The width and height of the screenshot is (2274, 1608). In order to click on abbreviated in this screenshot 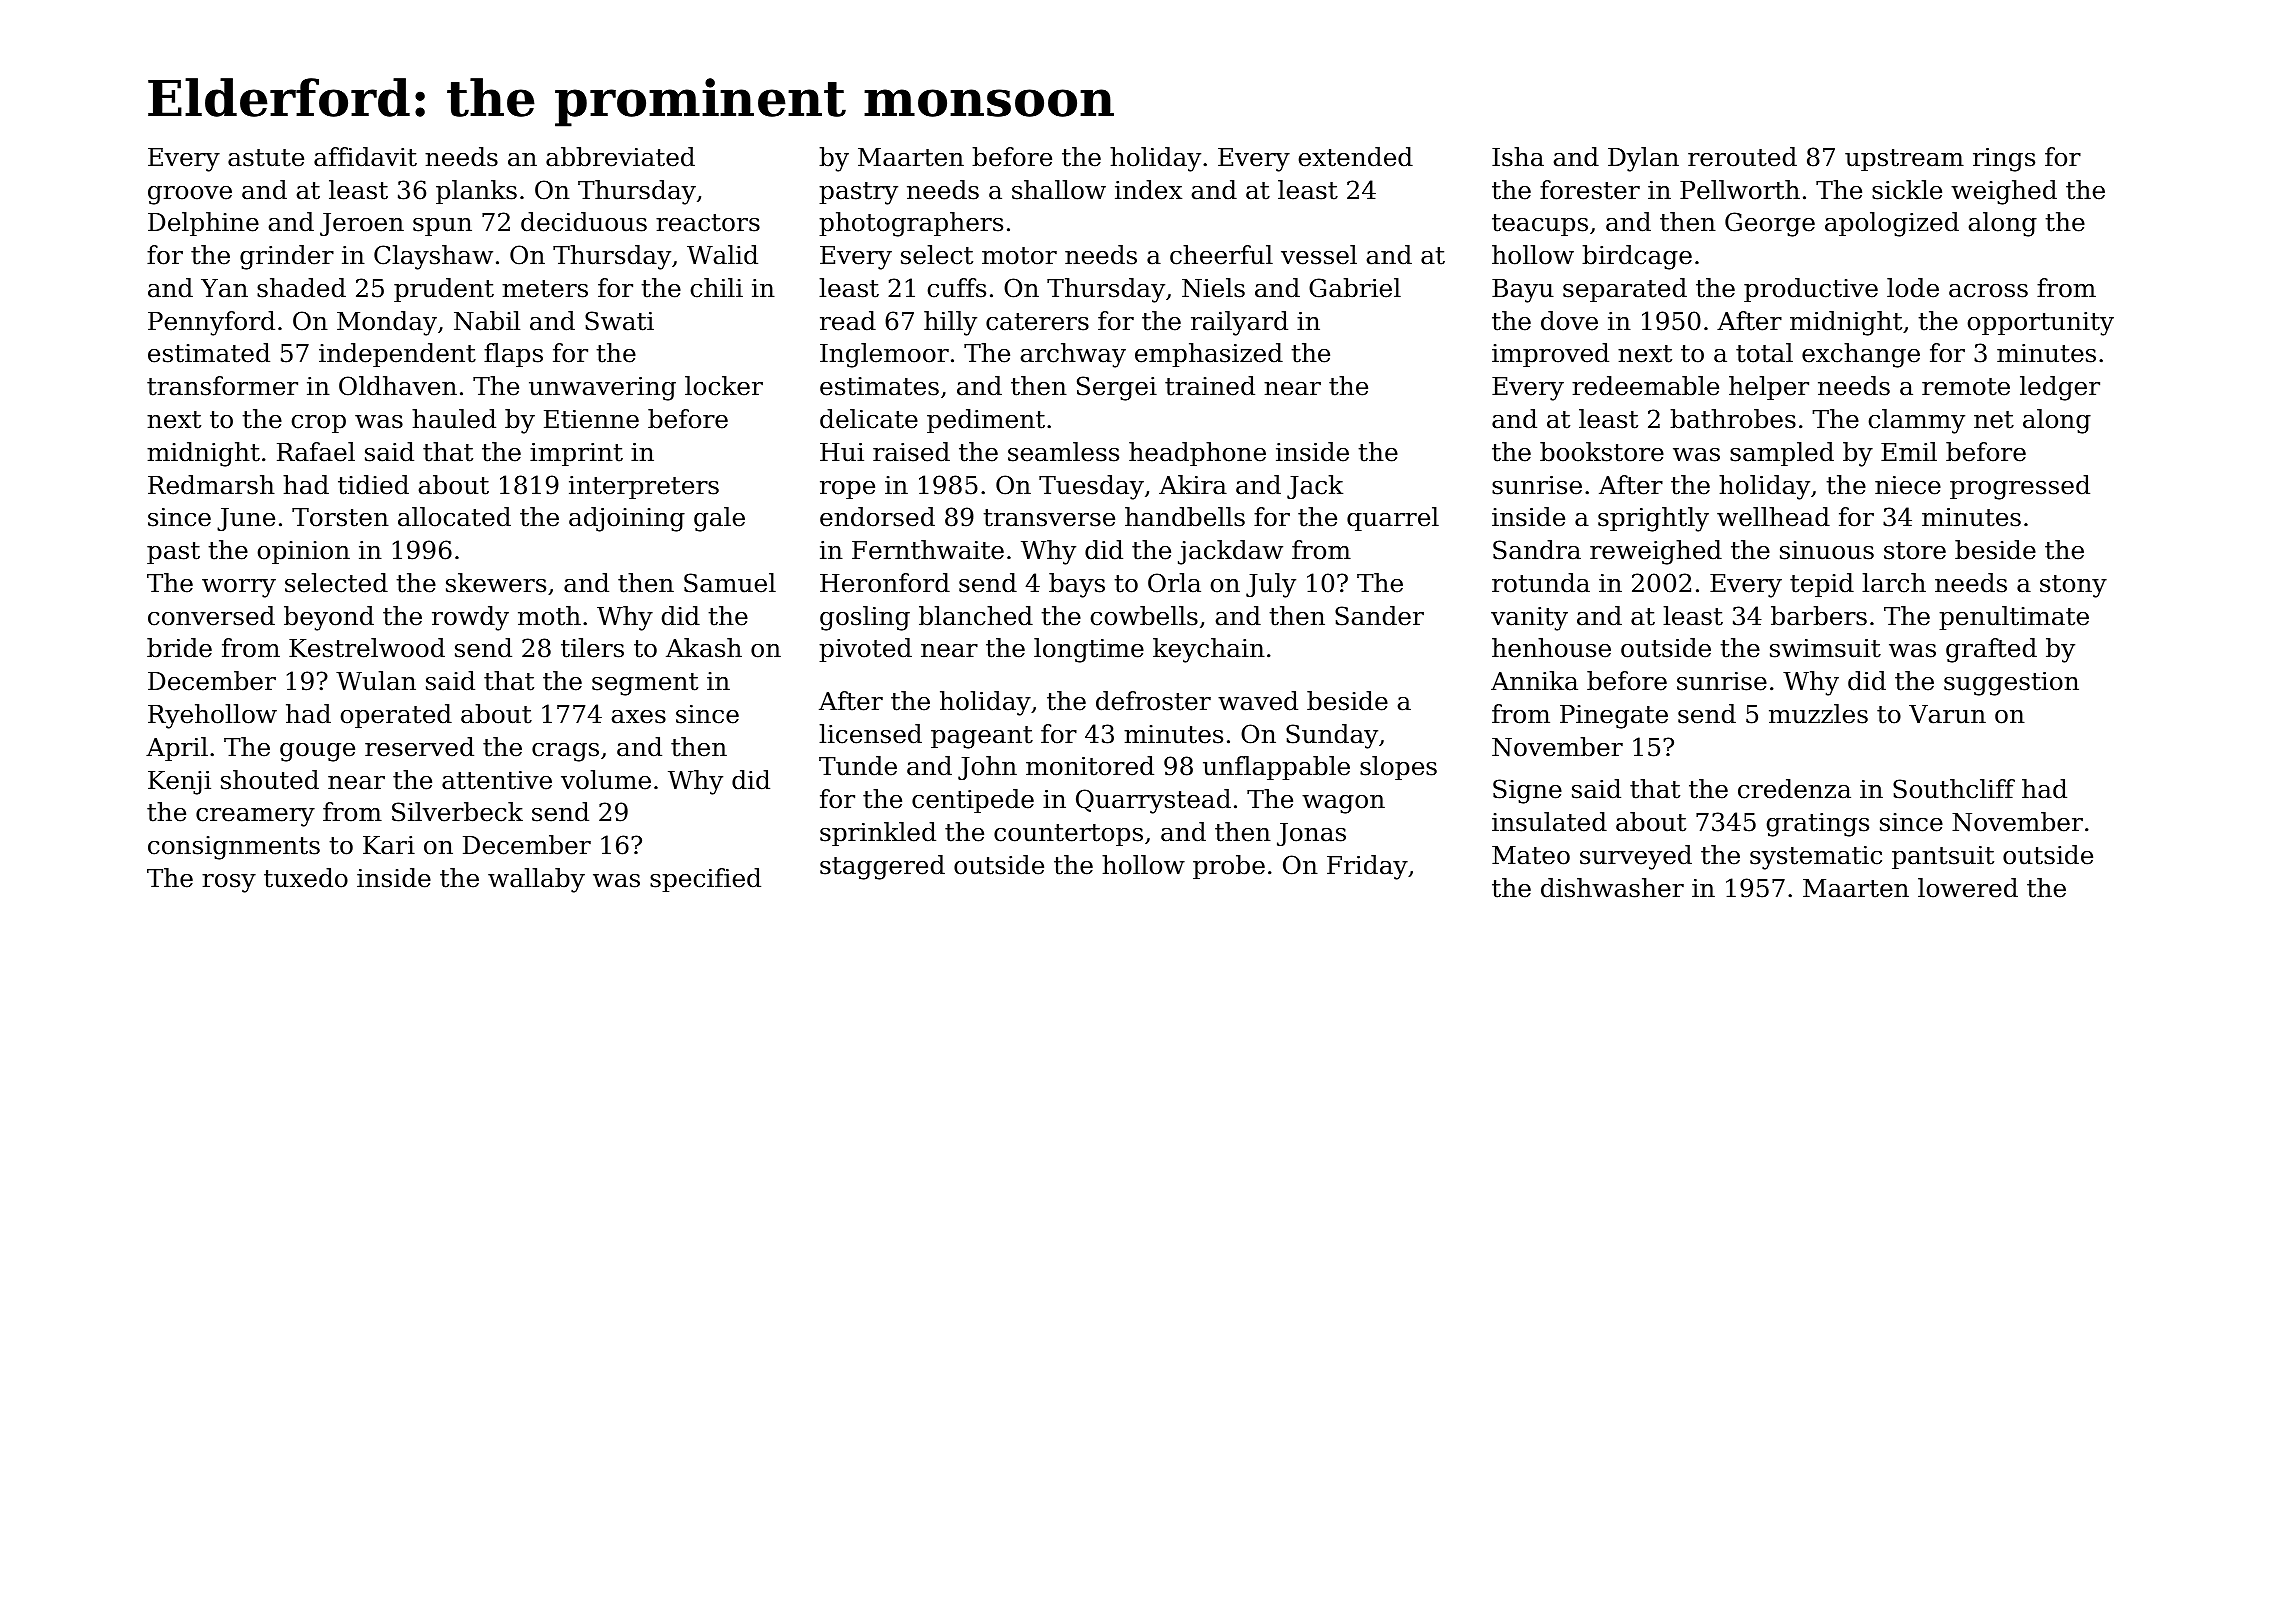, I will do `click(620, 157)`.
